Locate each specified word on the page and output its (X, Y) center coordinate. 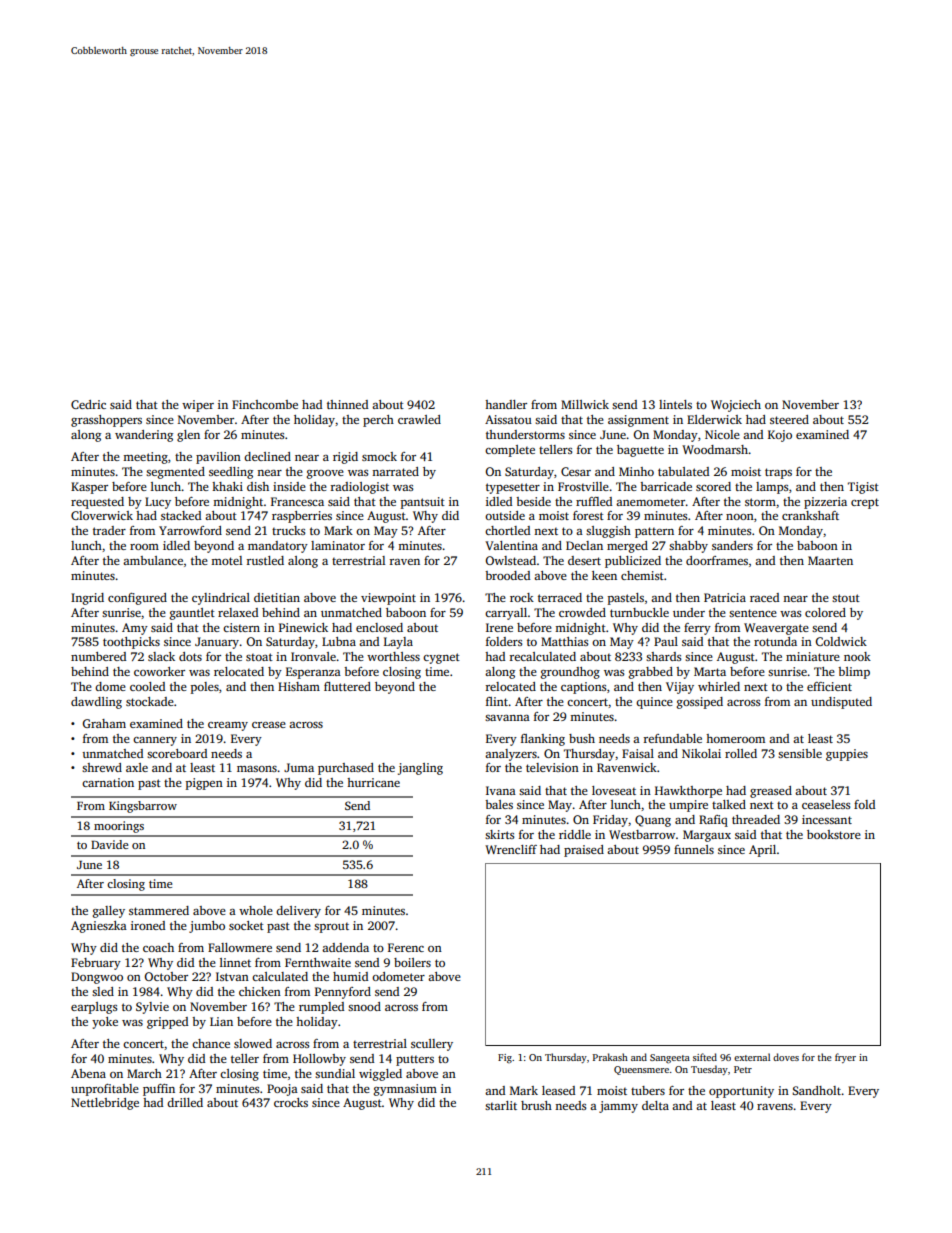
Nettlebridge (105, 1104)
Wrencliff (511, 849)
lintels (675, 404)
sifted (705, 1057)
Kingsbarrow (143, 807)
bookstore (834, 834)
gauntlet (192, 614)
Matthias (564, 641)
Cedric (88, 404)
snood (364, 1006)
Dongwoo (97, 978)
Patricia (725, 597)
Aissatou (508, 419)
